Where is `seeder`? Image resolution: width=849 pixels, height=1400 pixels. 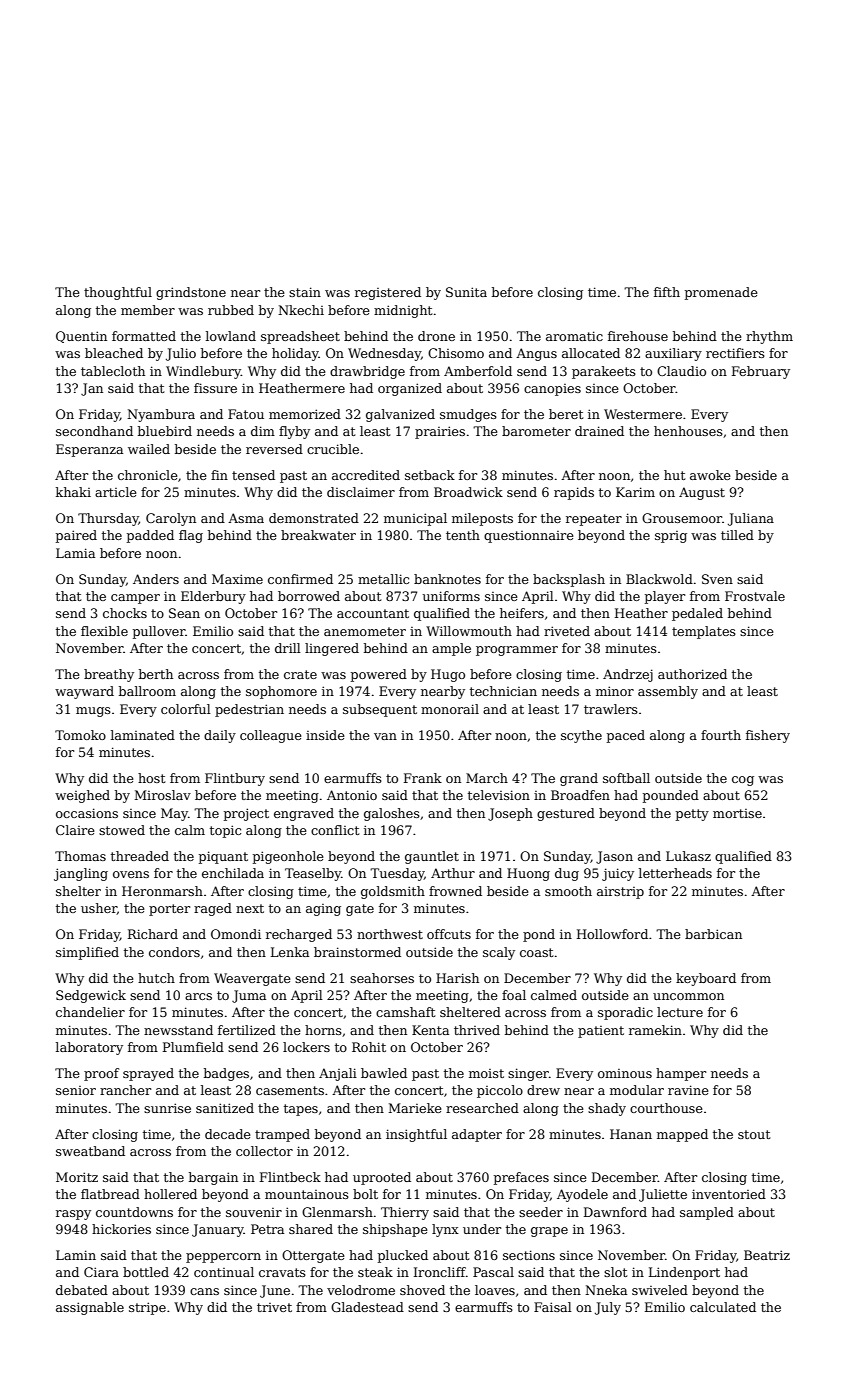 seeder is located at coordinates (541, 1212).
